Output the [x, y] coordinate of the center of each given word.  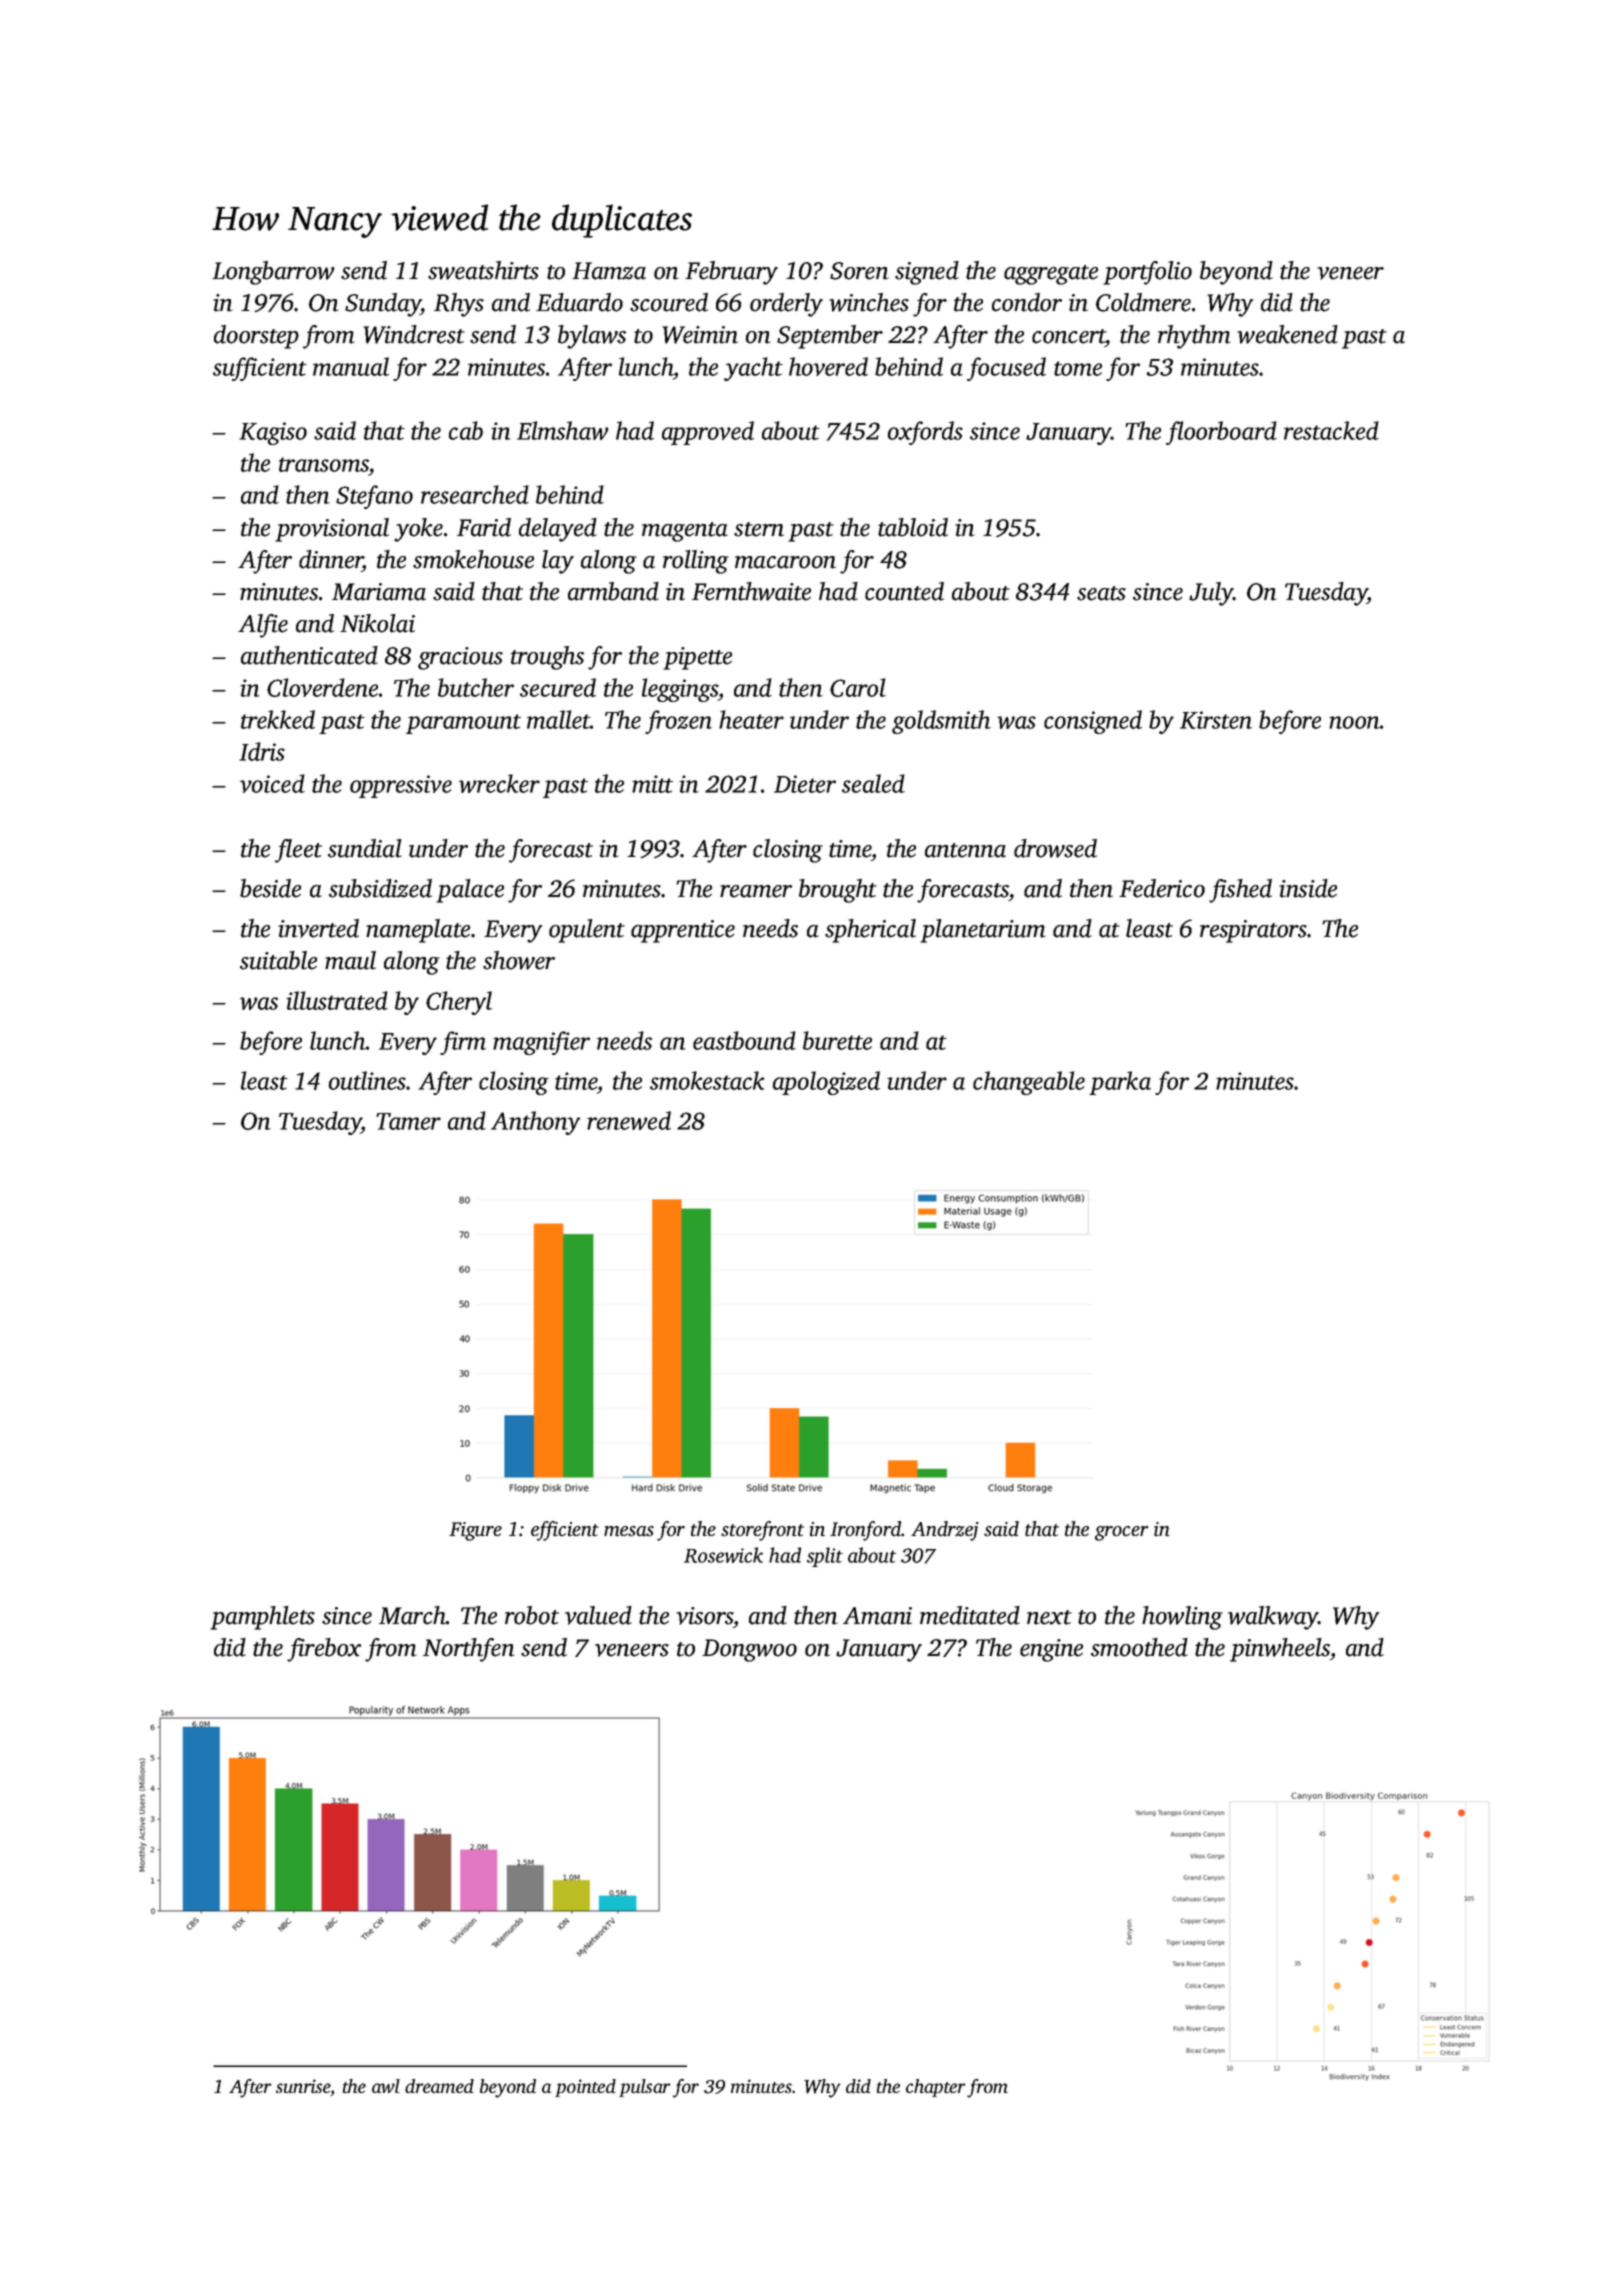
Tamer [408, 1121]
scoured [669, 302]
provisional [332, 530]
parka [1120, 1083]
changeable [1029, 1083]
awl [386, 2086]
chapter [936, 2088]
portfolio [1147, 273]
